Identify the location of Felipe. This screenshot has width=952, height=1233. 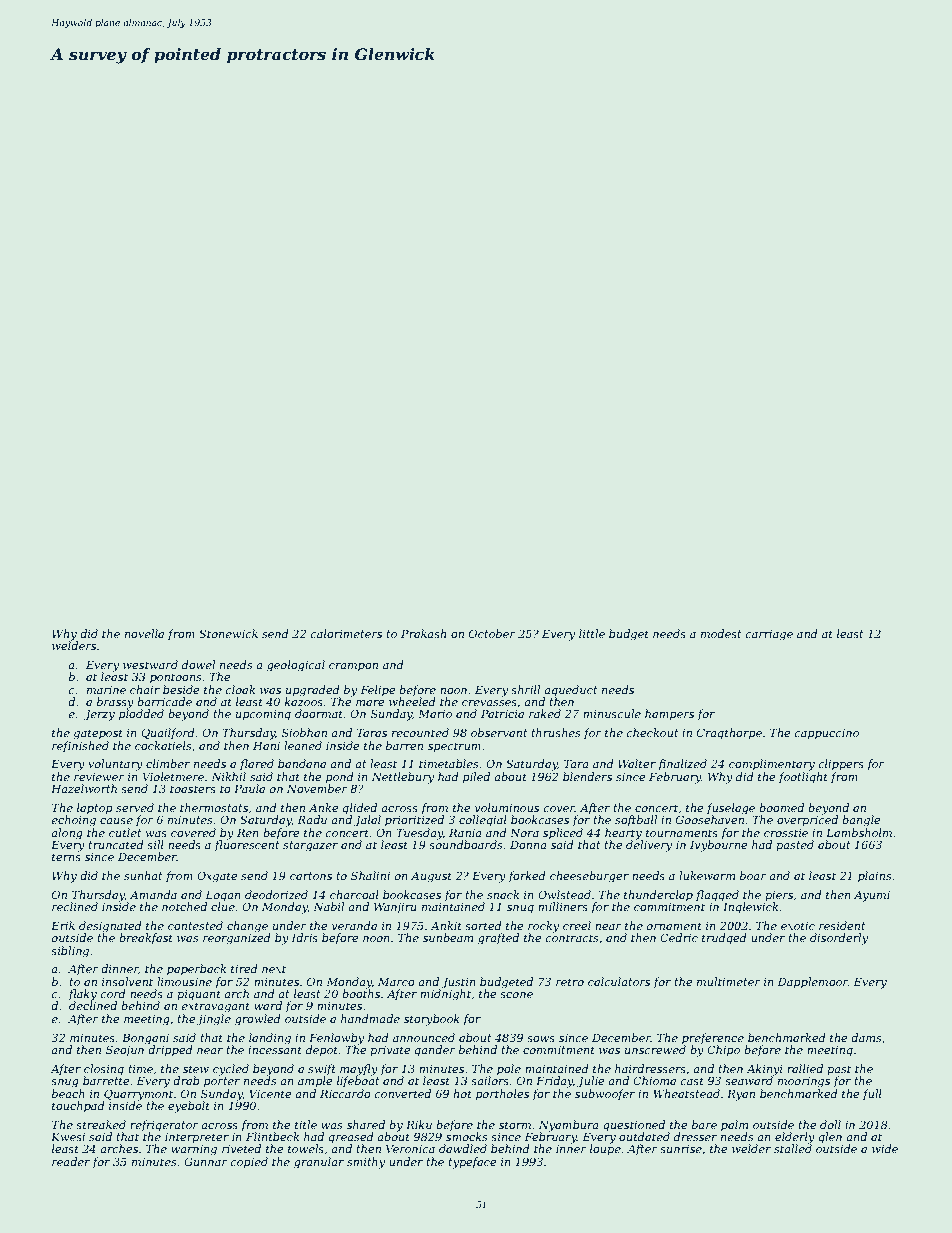
(377, 691).
